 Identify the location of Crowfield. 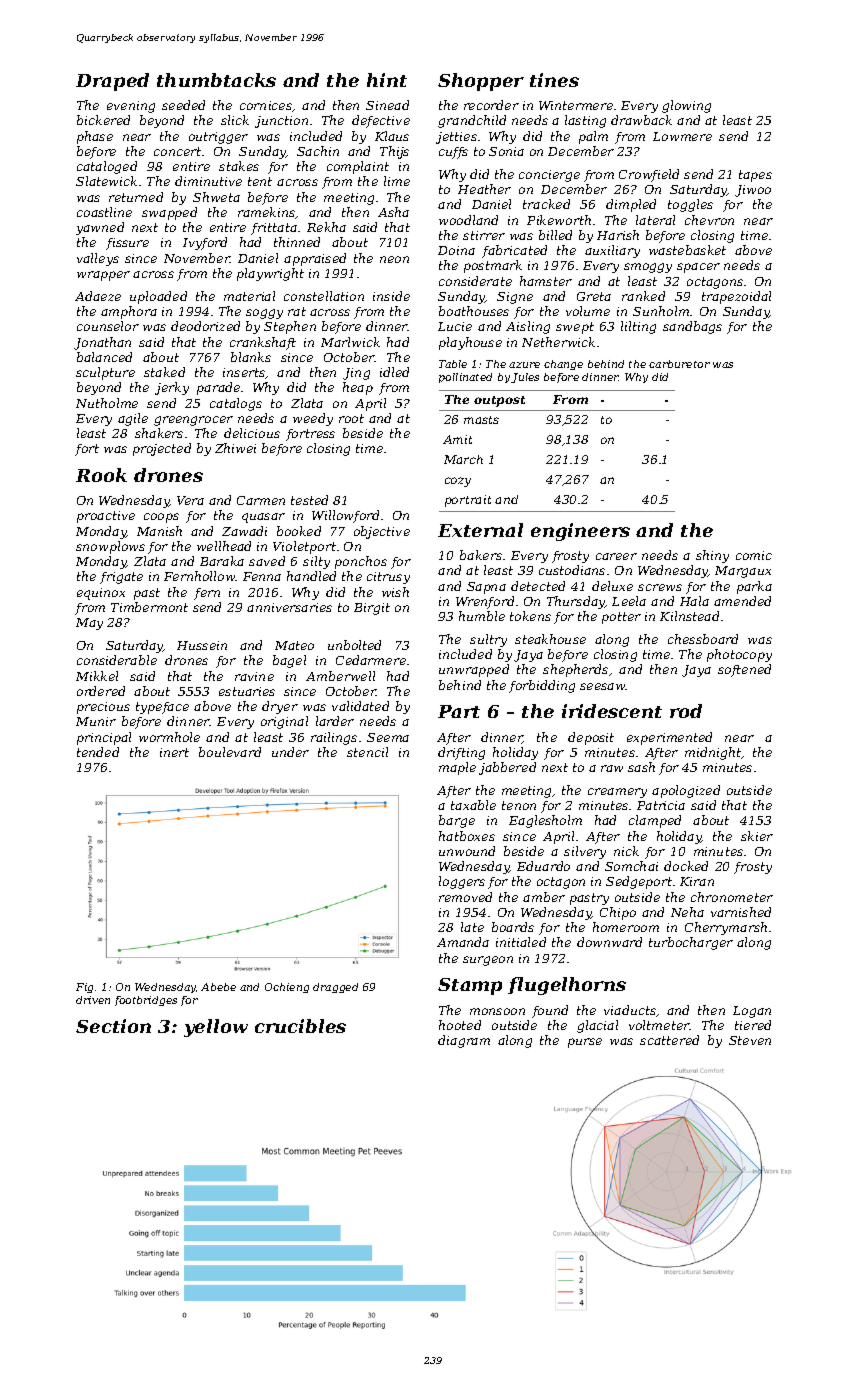
(649, 175).
